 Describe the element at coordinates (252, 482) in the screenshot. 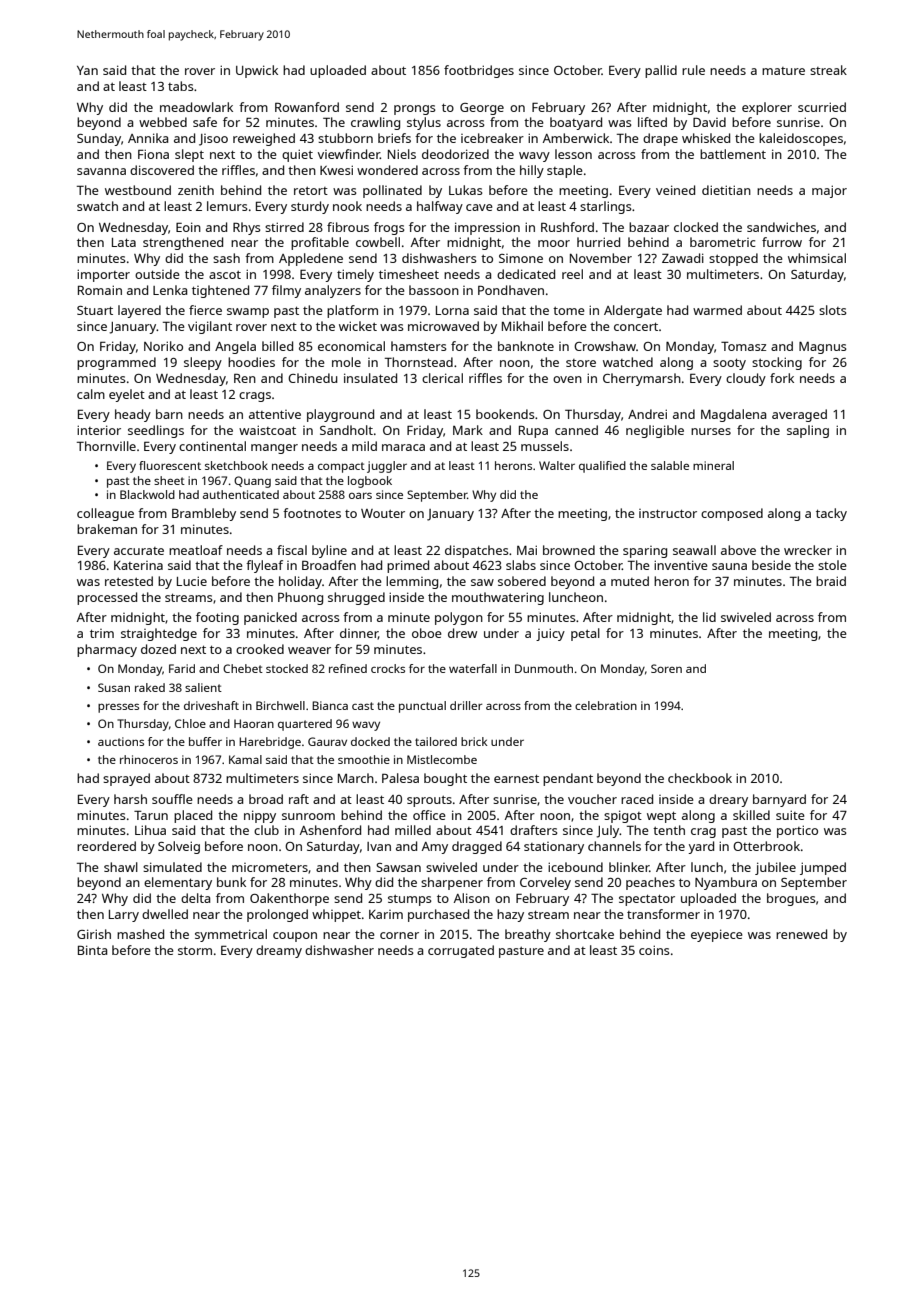

I see `Quang` at that location.
